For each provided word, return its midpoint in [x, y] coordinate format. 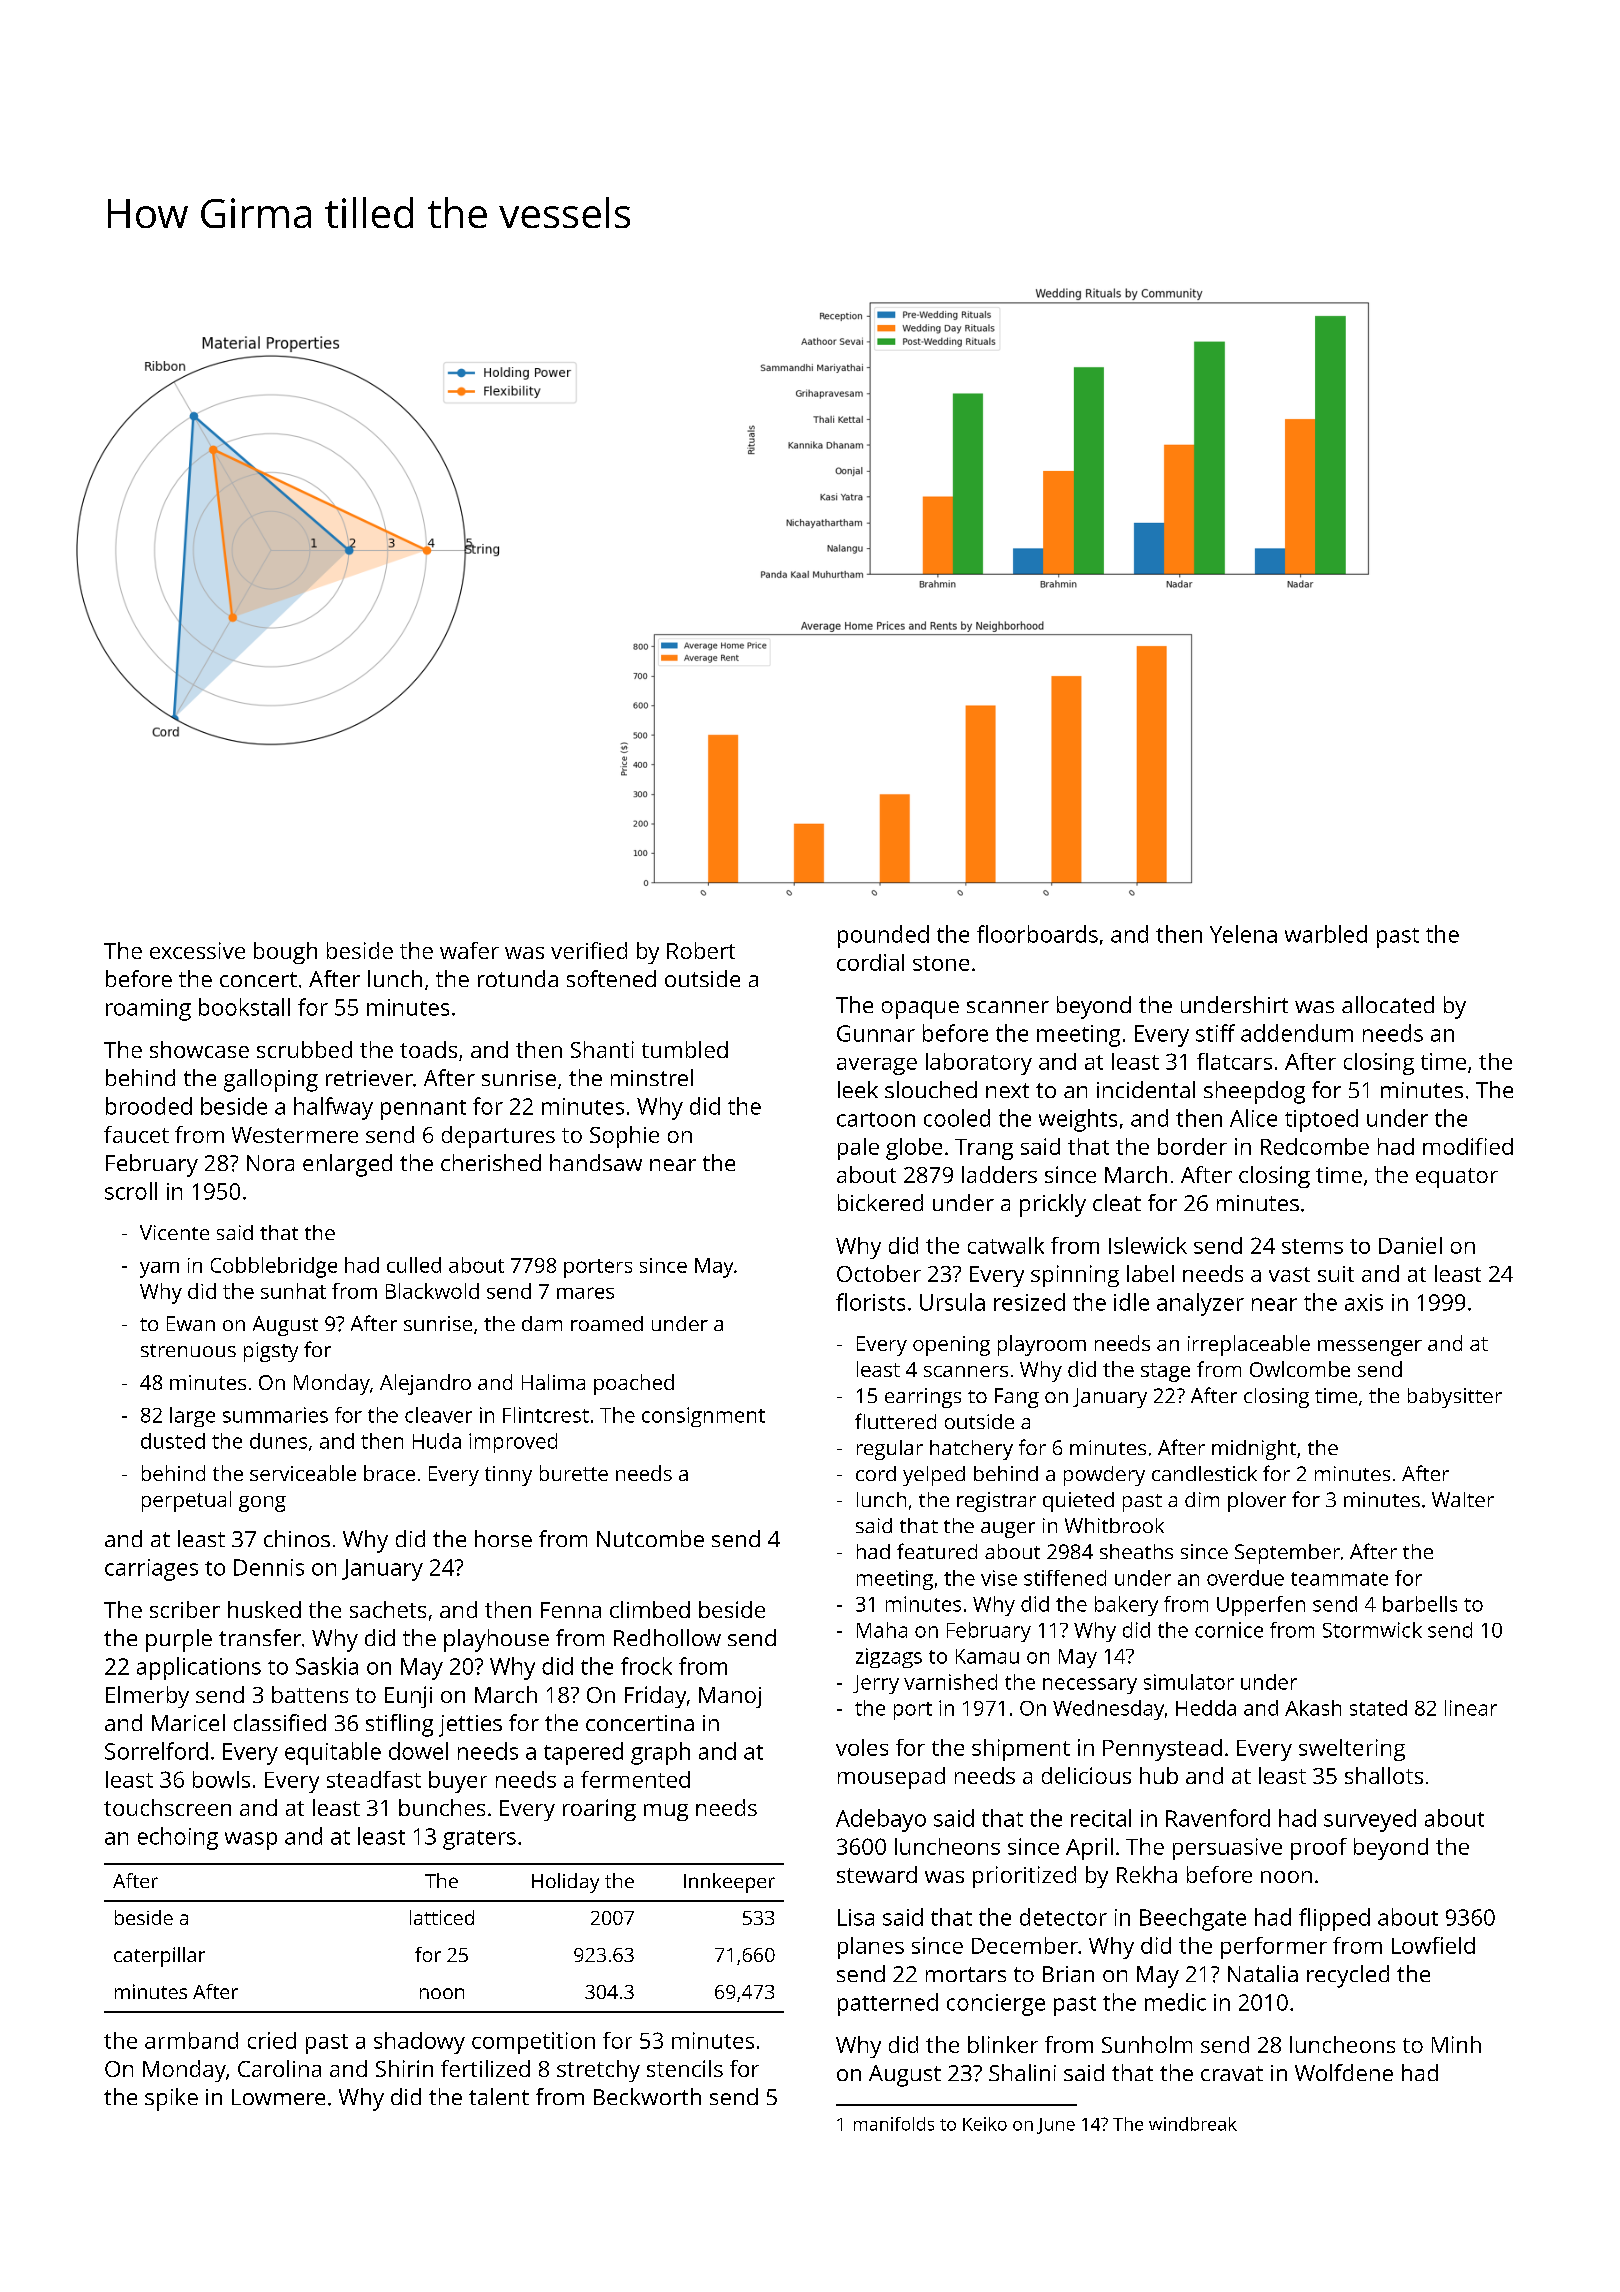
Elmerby [147, 1697]
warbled [1326, 934]
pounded [883, 936]
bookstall [244, 1007]
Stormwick [1372, 1630]
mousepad [891, 1778]
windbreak [1193, 2124]
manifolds [894, 2124]
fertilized [485, 2068]
